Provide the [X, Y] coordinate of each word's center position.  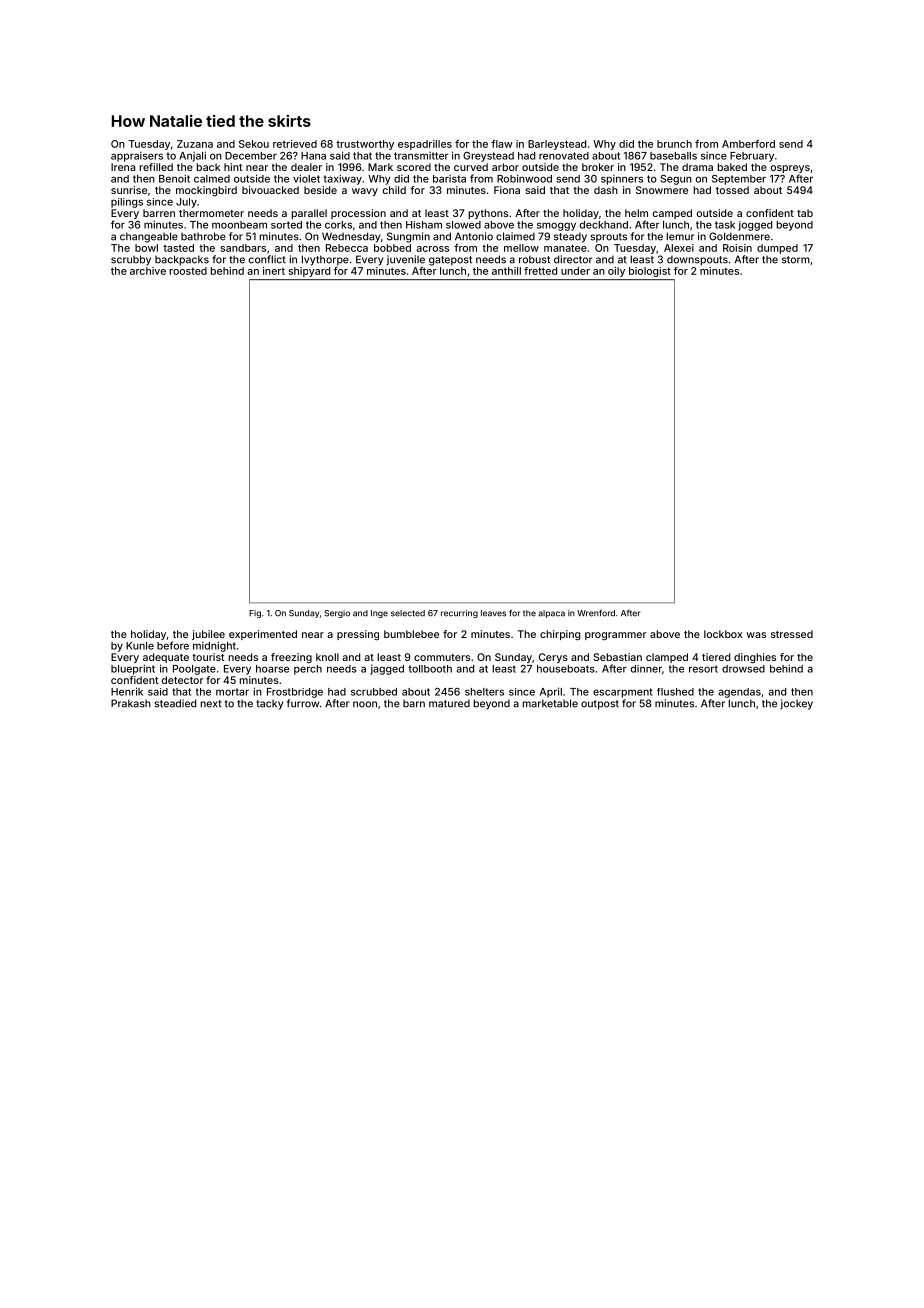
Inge [379, 614]
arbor [505, 167]
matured [449, 704]
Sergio [337, 614]
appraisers [137, 156]
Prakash [131, 703]
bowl [146, 248]
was [756, 635]
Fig [255, 614]
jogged [755, 226]
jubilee [208, 635]
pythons [488, 214]
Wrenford [596, 613]
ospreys [790, 169]
